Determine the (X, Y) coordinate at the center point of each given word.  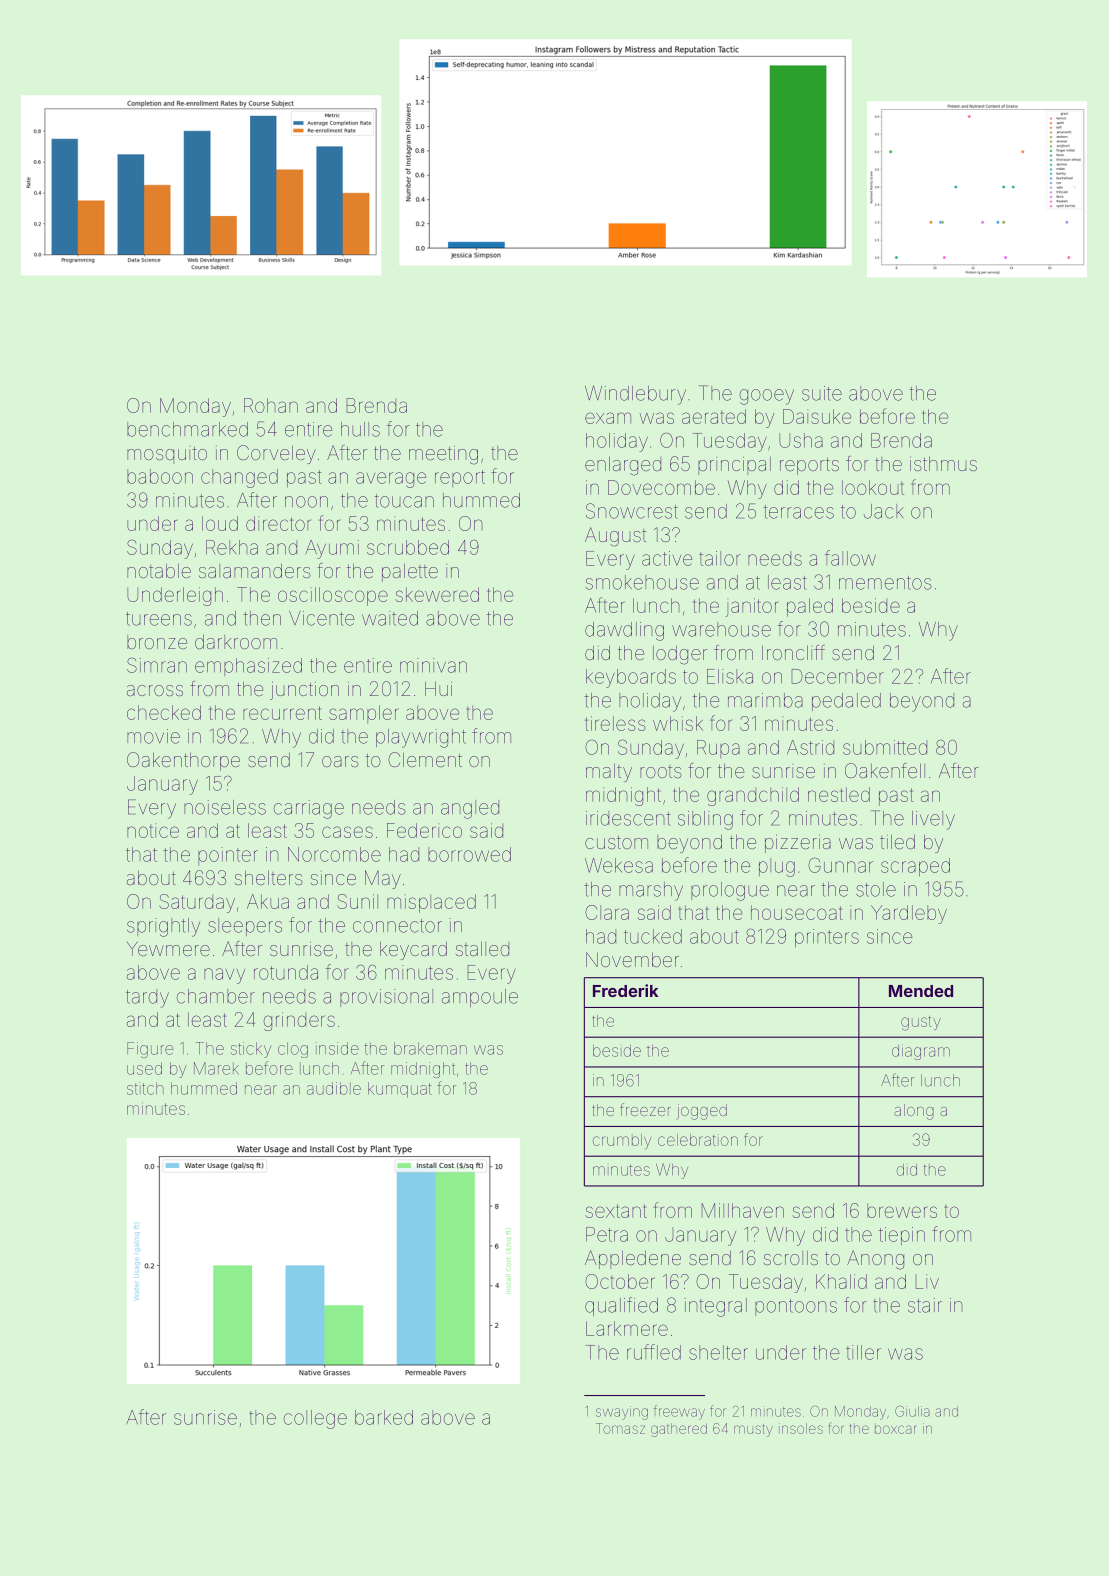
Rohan (271, 405)
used (144, 1068)
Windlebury (635, 395)
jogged (701, 1112)
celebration (698, 1140)
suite (822, 393)
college (315, 1419)
